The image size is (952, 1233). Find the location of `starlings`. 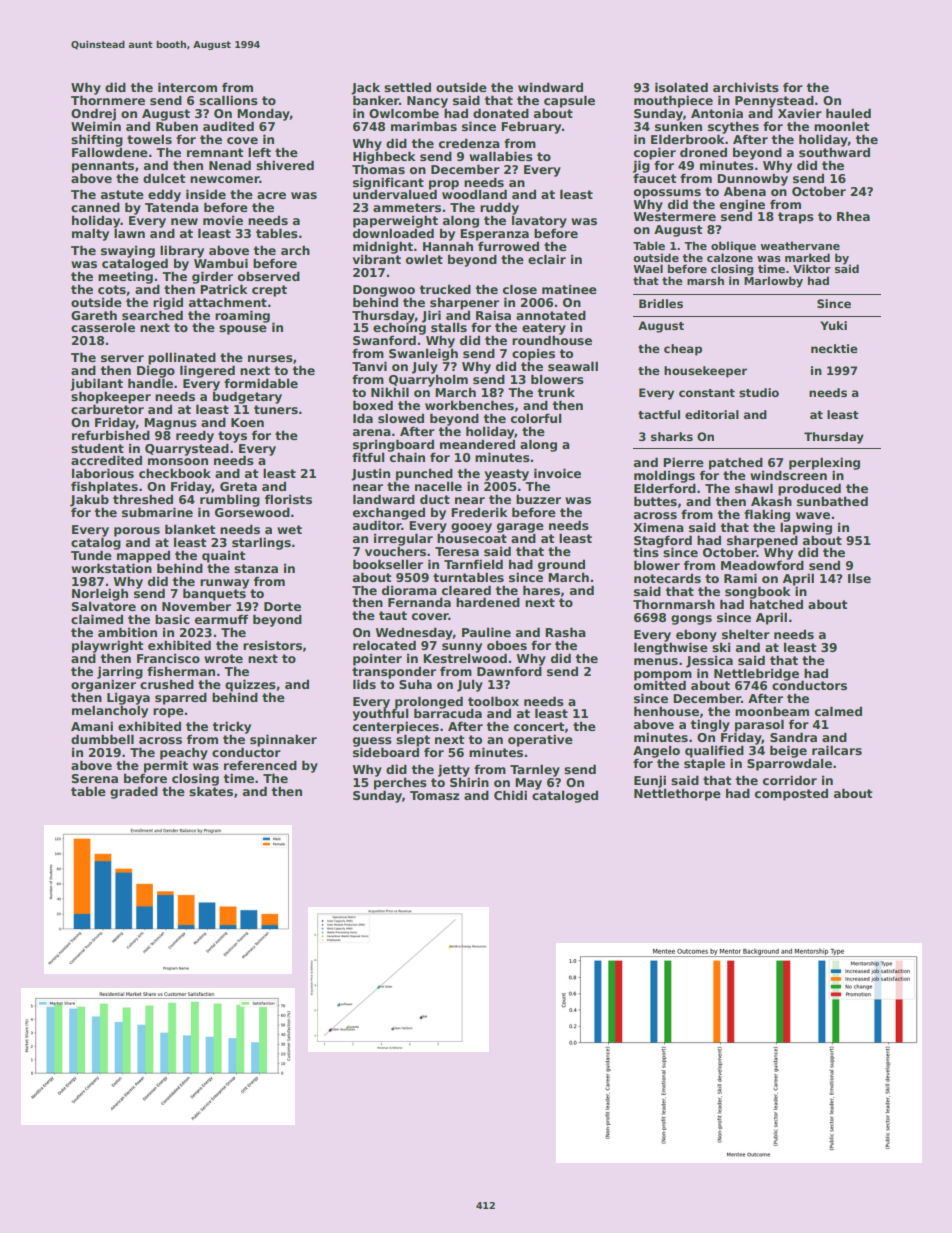

starlings is located at coordinates (261, 543).
